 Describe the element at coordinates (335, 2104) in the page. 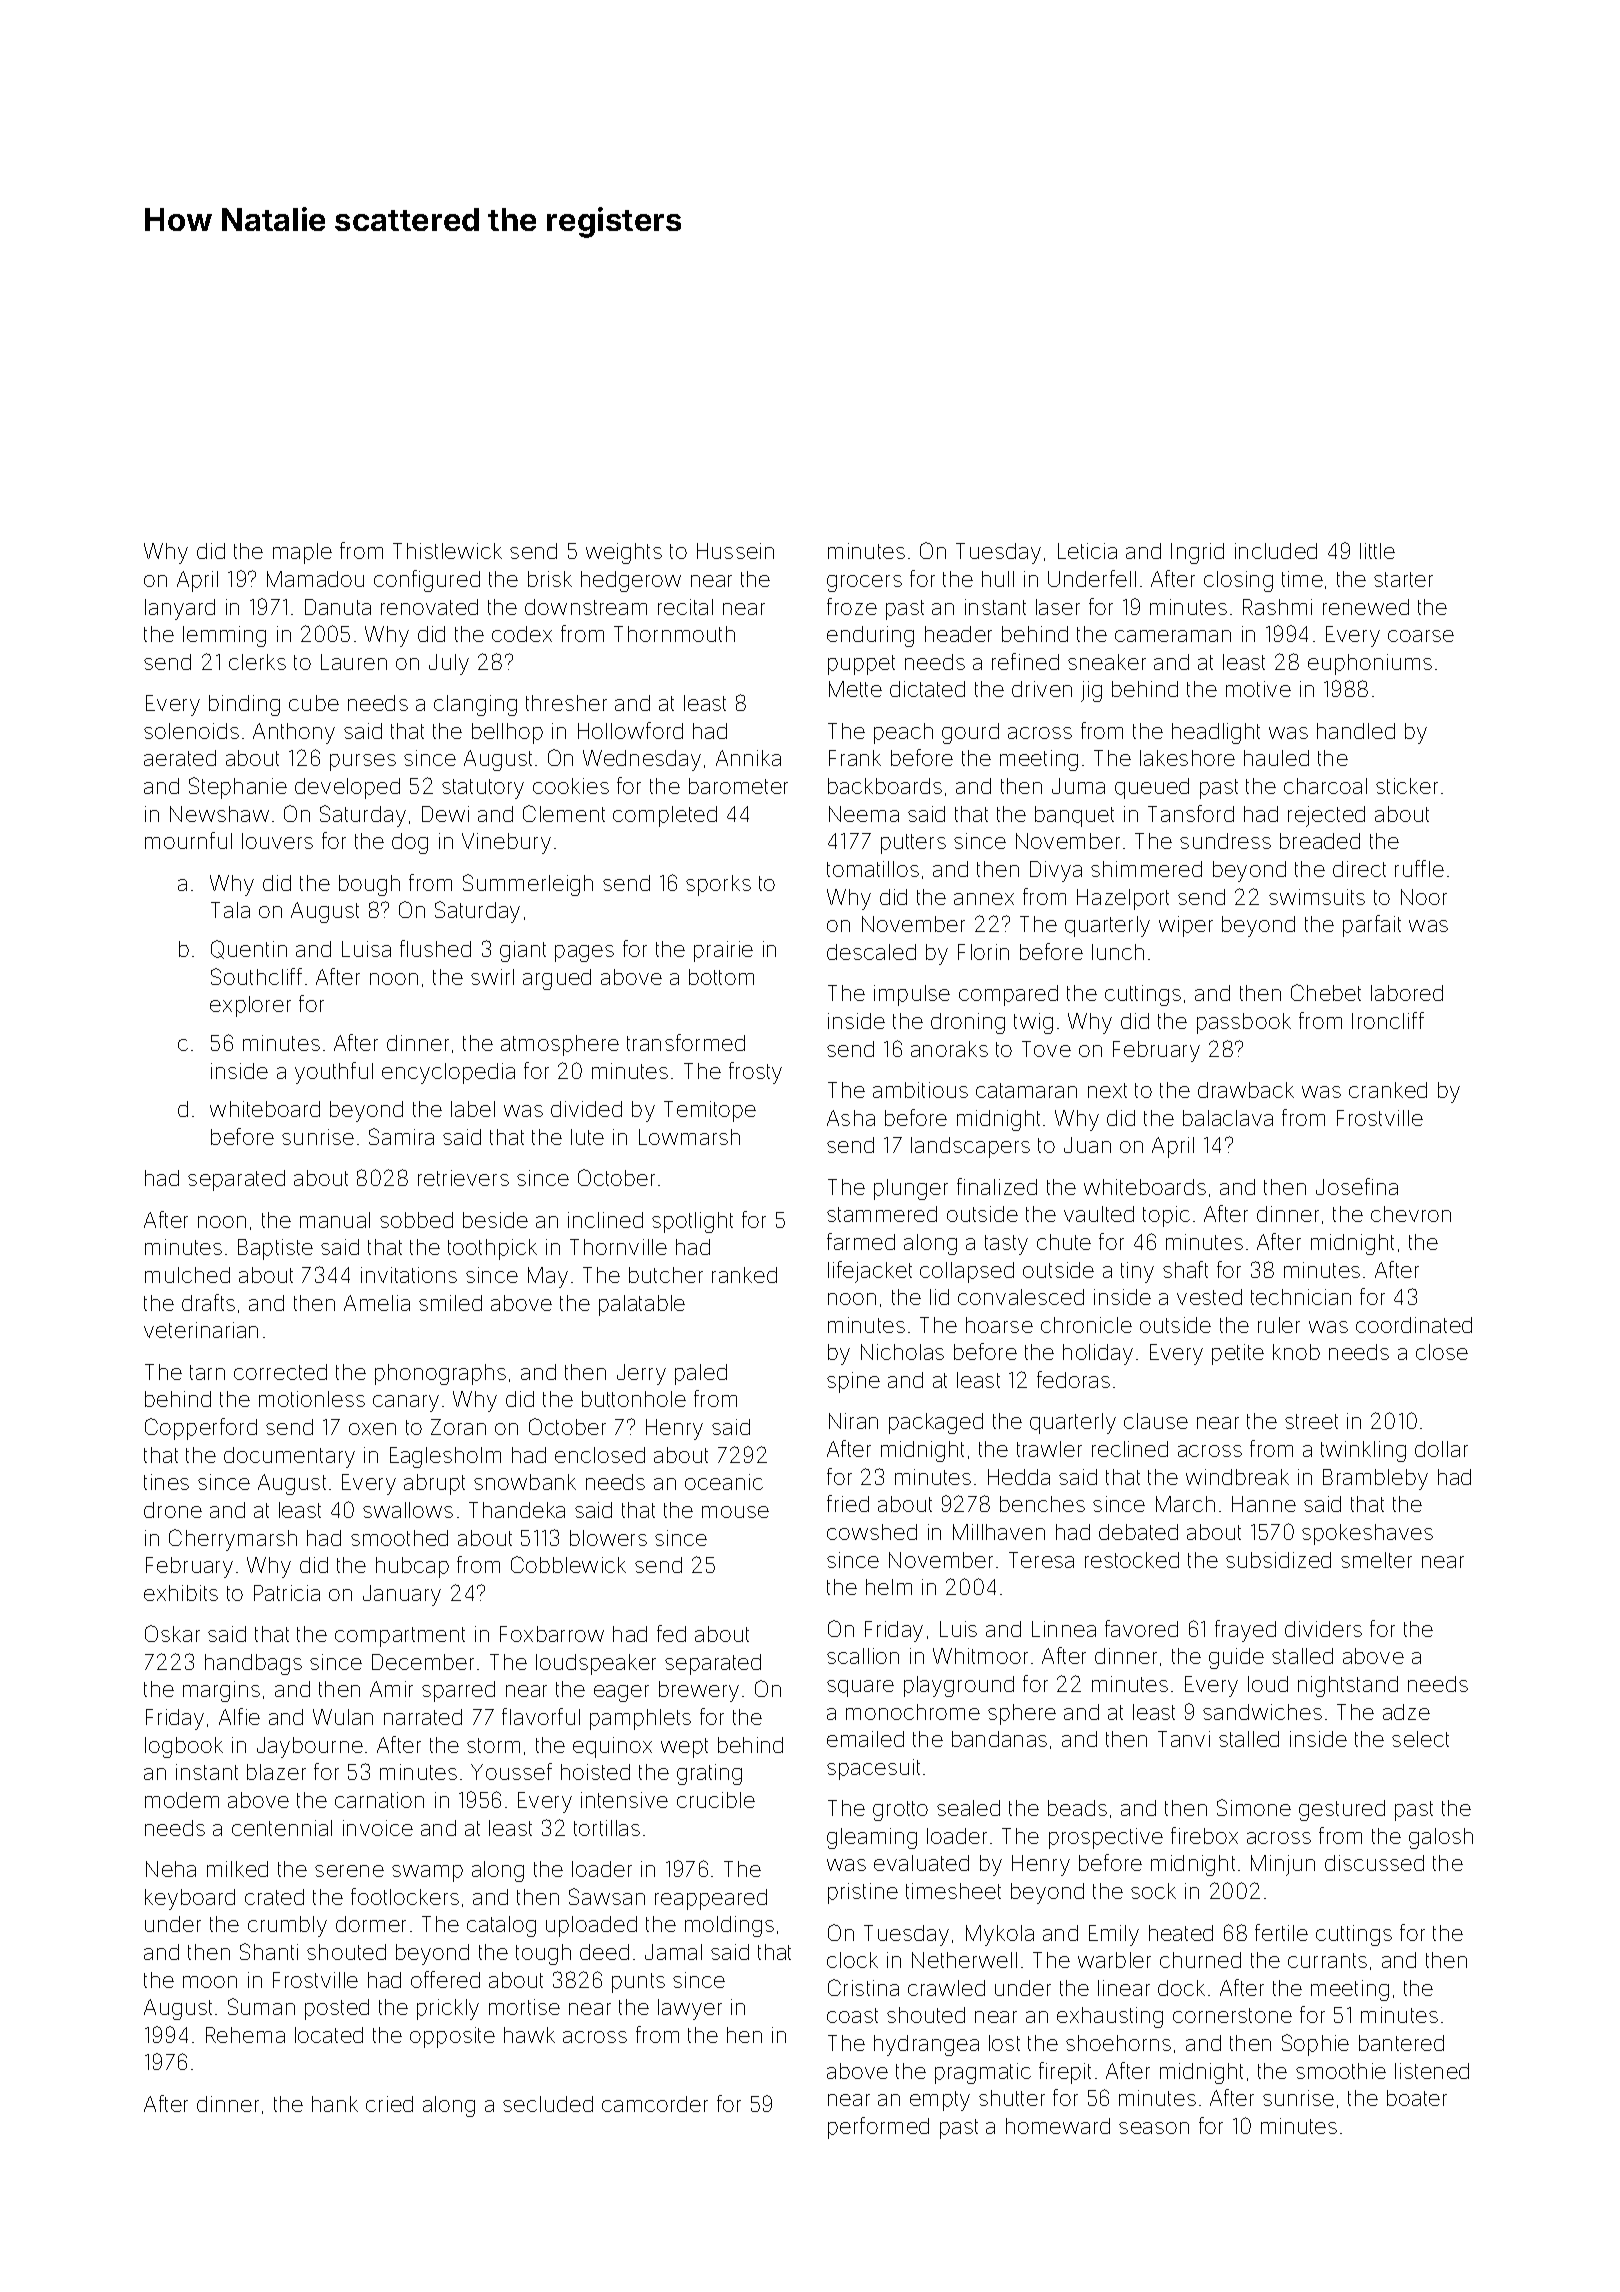

I see `hank` at that location.
